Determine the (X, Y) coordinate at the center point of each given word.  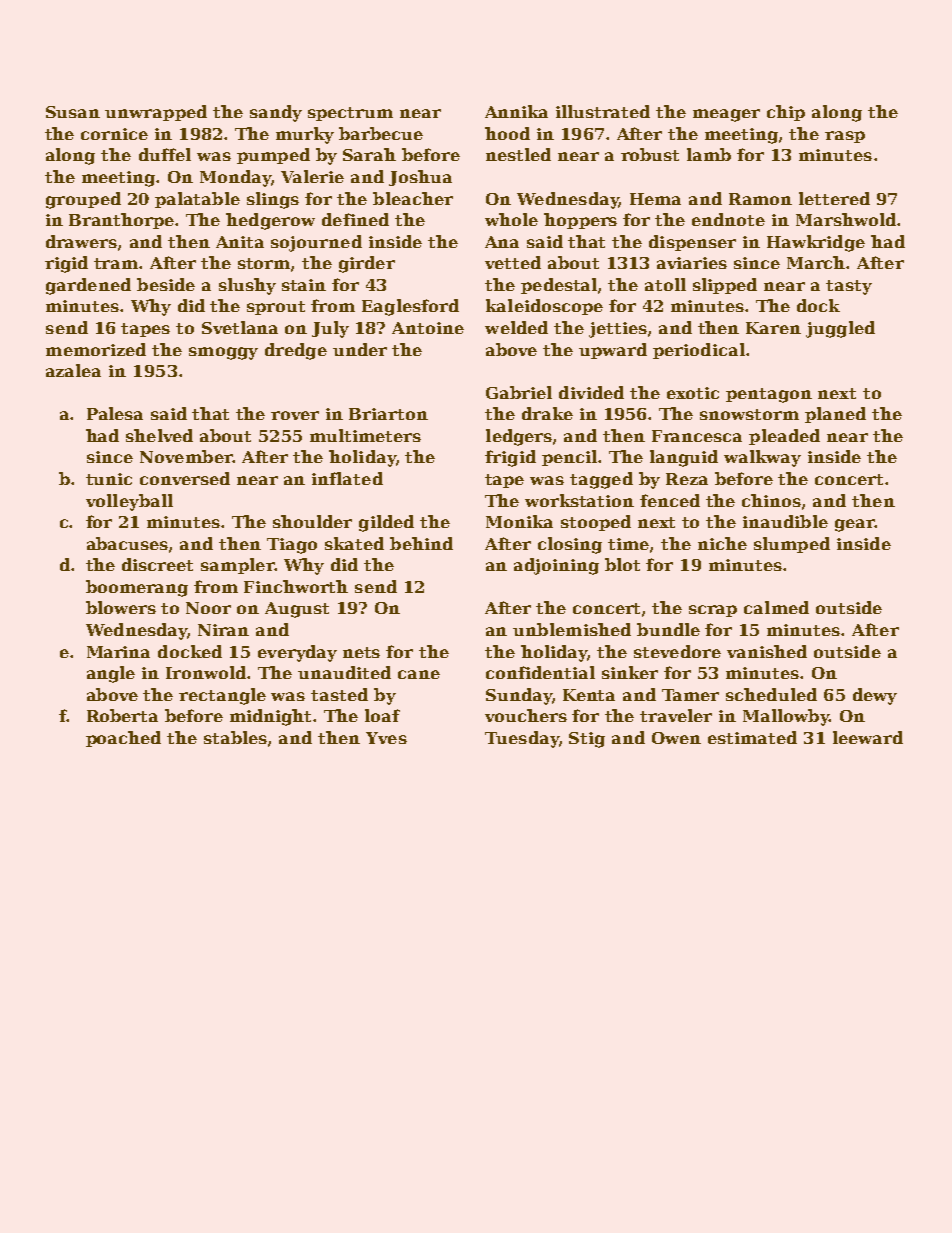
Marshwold (846, 219)
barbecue (381, 133)
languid (684, 458)
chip (786, 113)
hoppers (580, 221)
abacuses (127, 543)
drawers (81, 241)
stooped (596, 523)
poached (123, 739)
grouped (83, 200)
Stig (587, 740)
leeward (868, 737)
